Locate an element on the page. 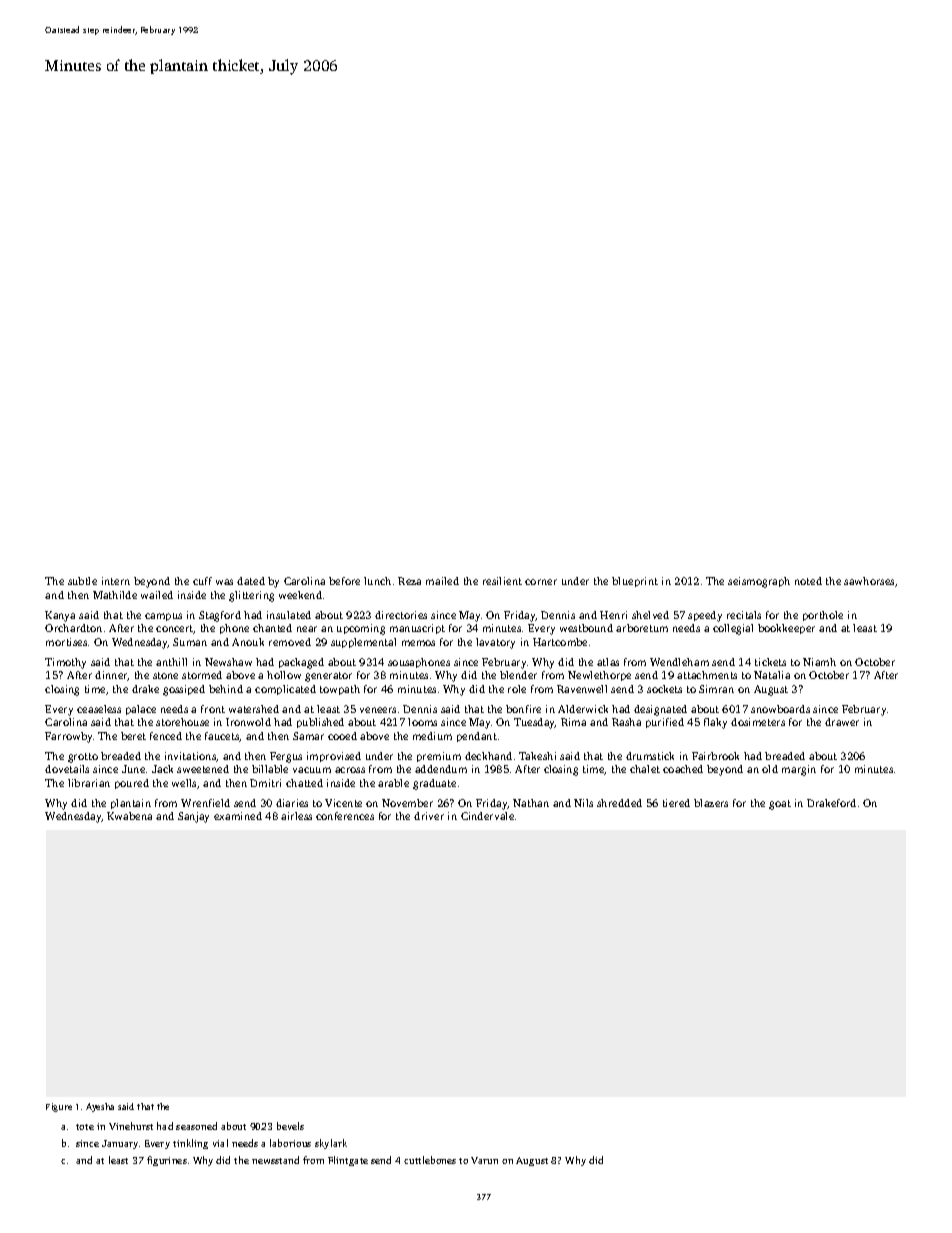 The width and height of the page is (952, 1233). seismograph is located at coordinates (759, 582).
